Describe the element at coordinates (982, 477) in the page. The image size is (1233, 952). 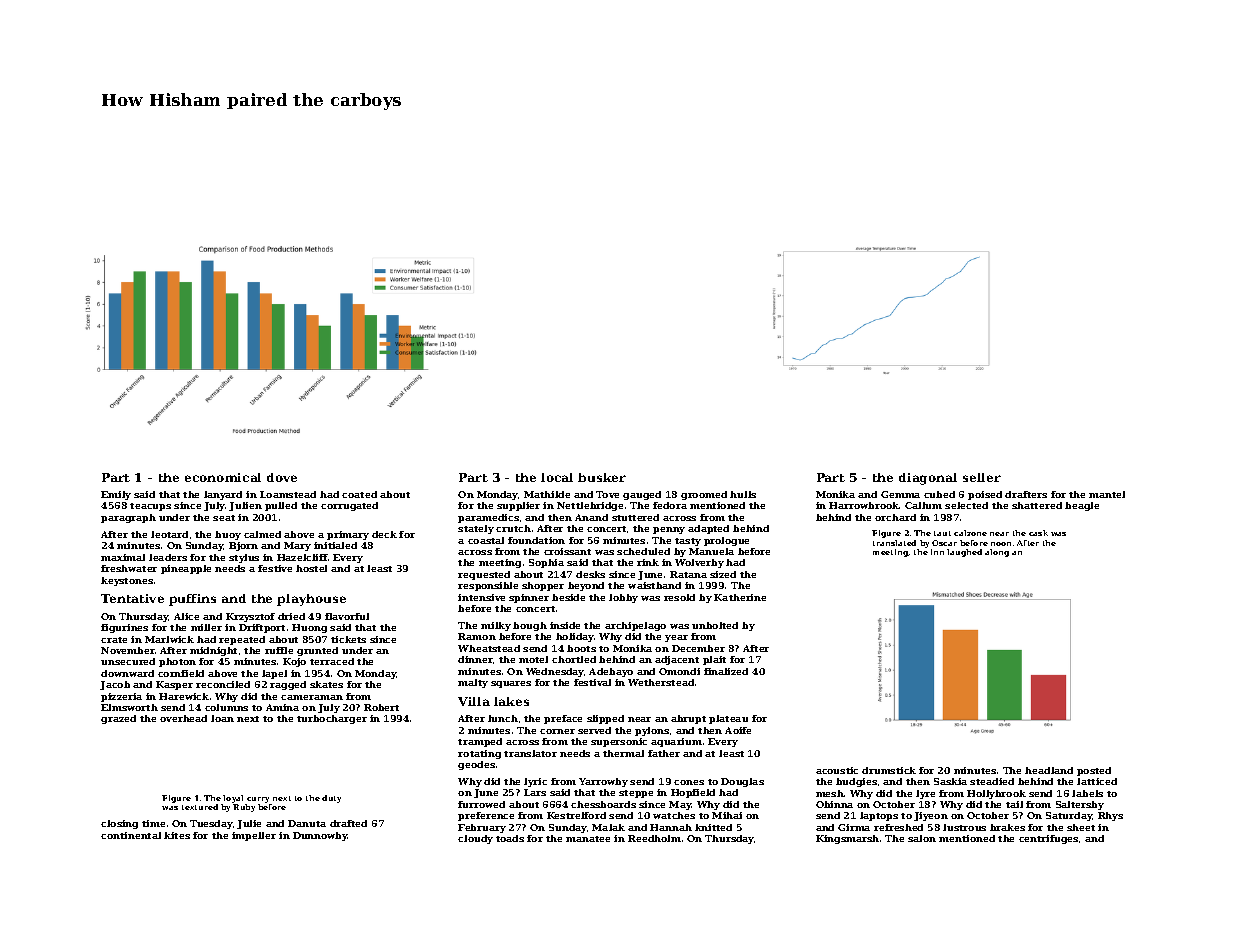
I see `seller` at that location.
